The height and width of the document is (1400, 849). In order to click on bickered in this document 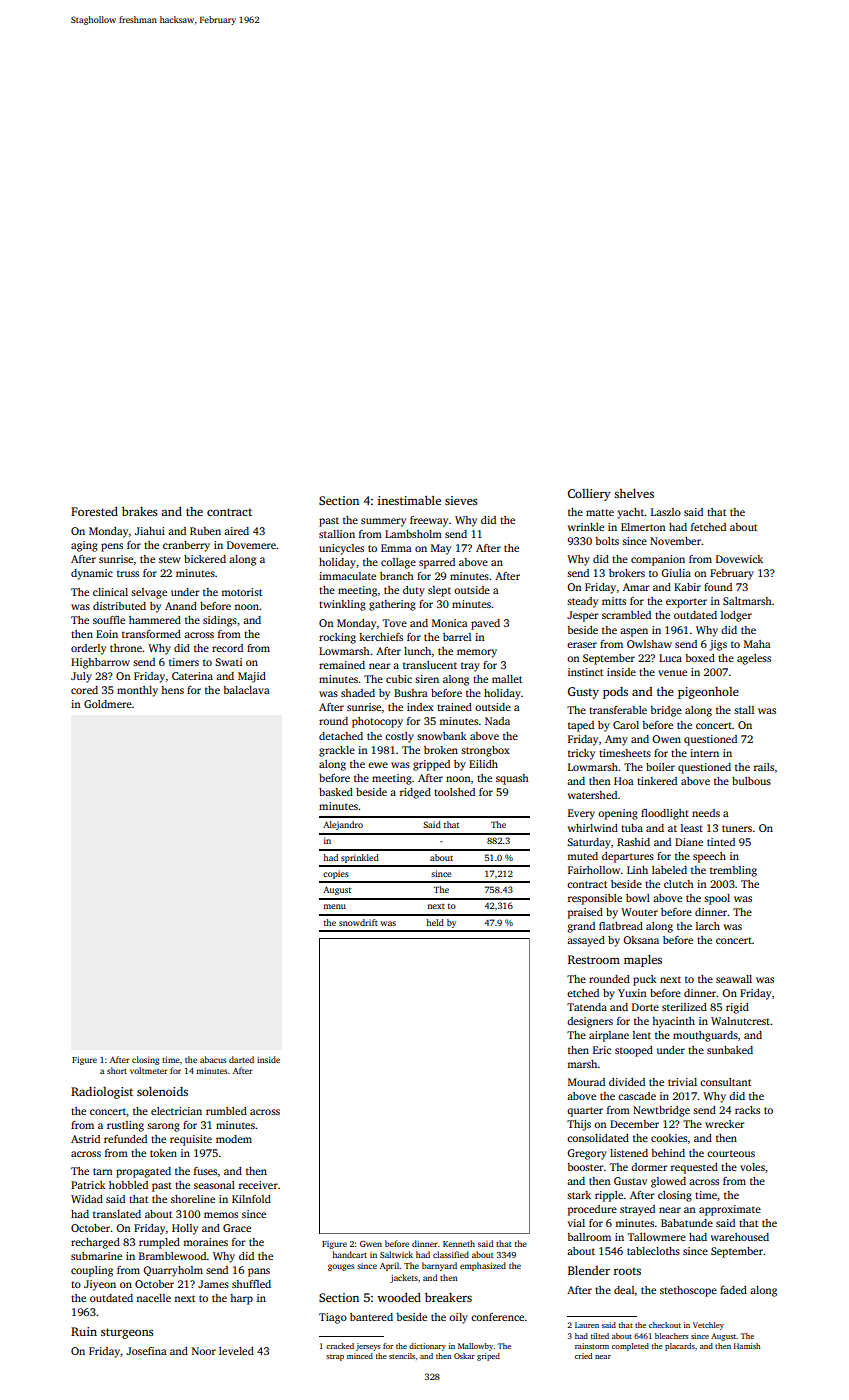, I will do `click(205, 559)`.
